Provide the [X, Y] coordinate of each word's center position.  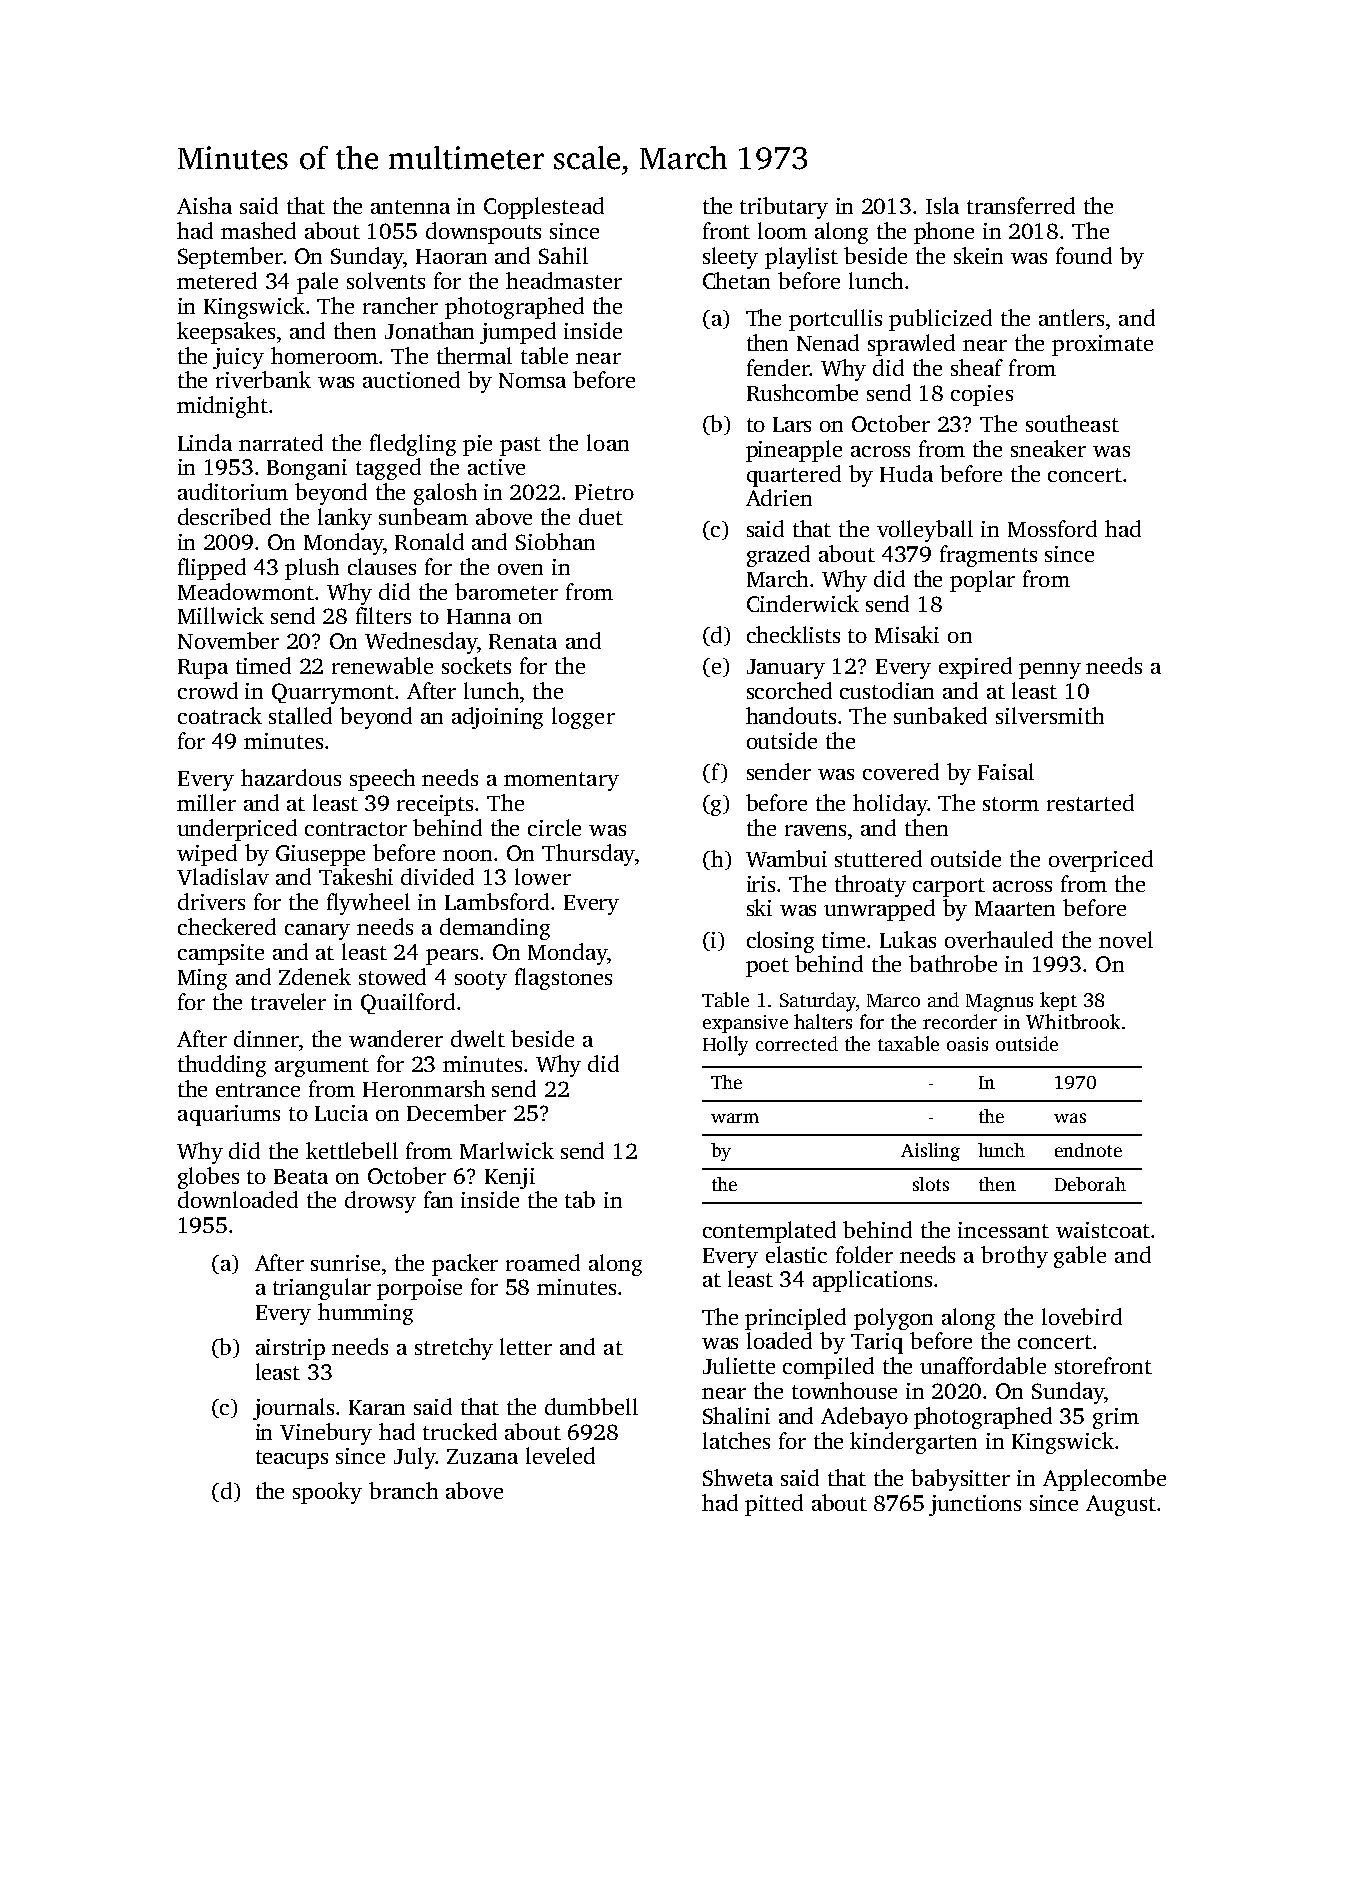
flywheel [368, 904]
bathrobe [953, 963]
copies [982, 395]
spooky [327, 1493]
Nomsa [532, 380]
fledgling [413, 445]
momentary [561, 781]
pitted [774, 1505]
